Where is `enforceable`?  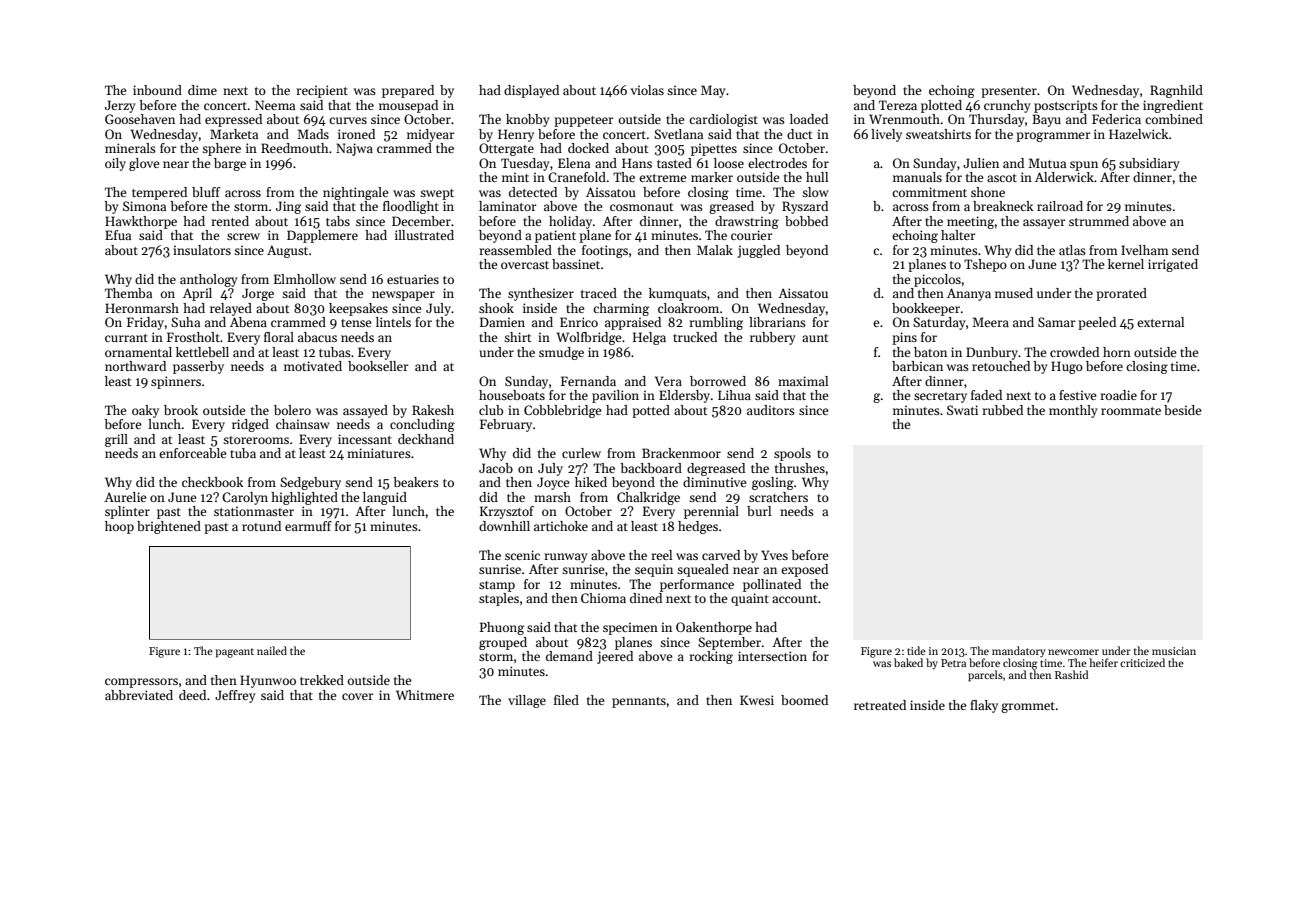
enforceable is located at coordinates (193, 453).
